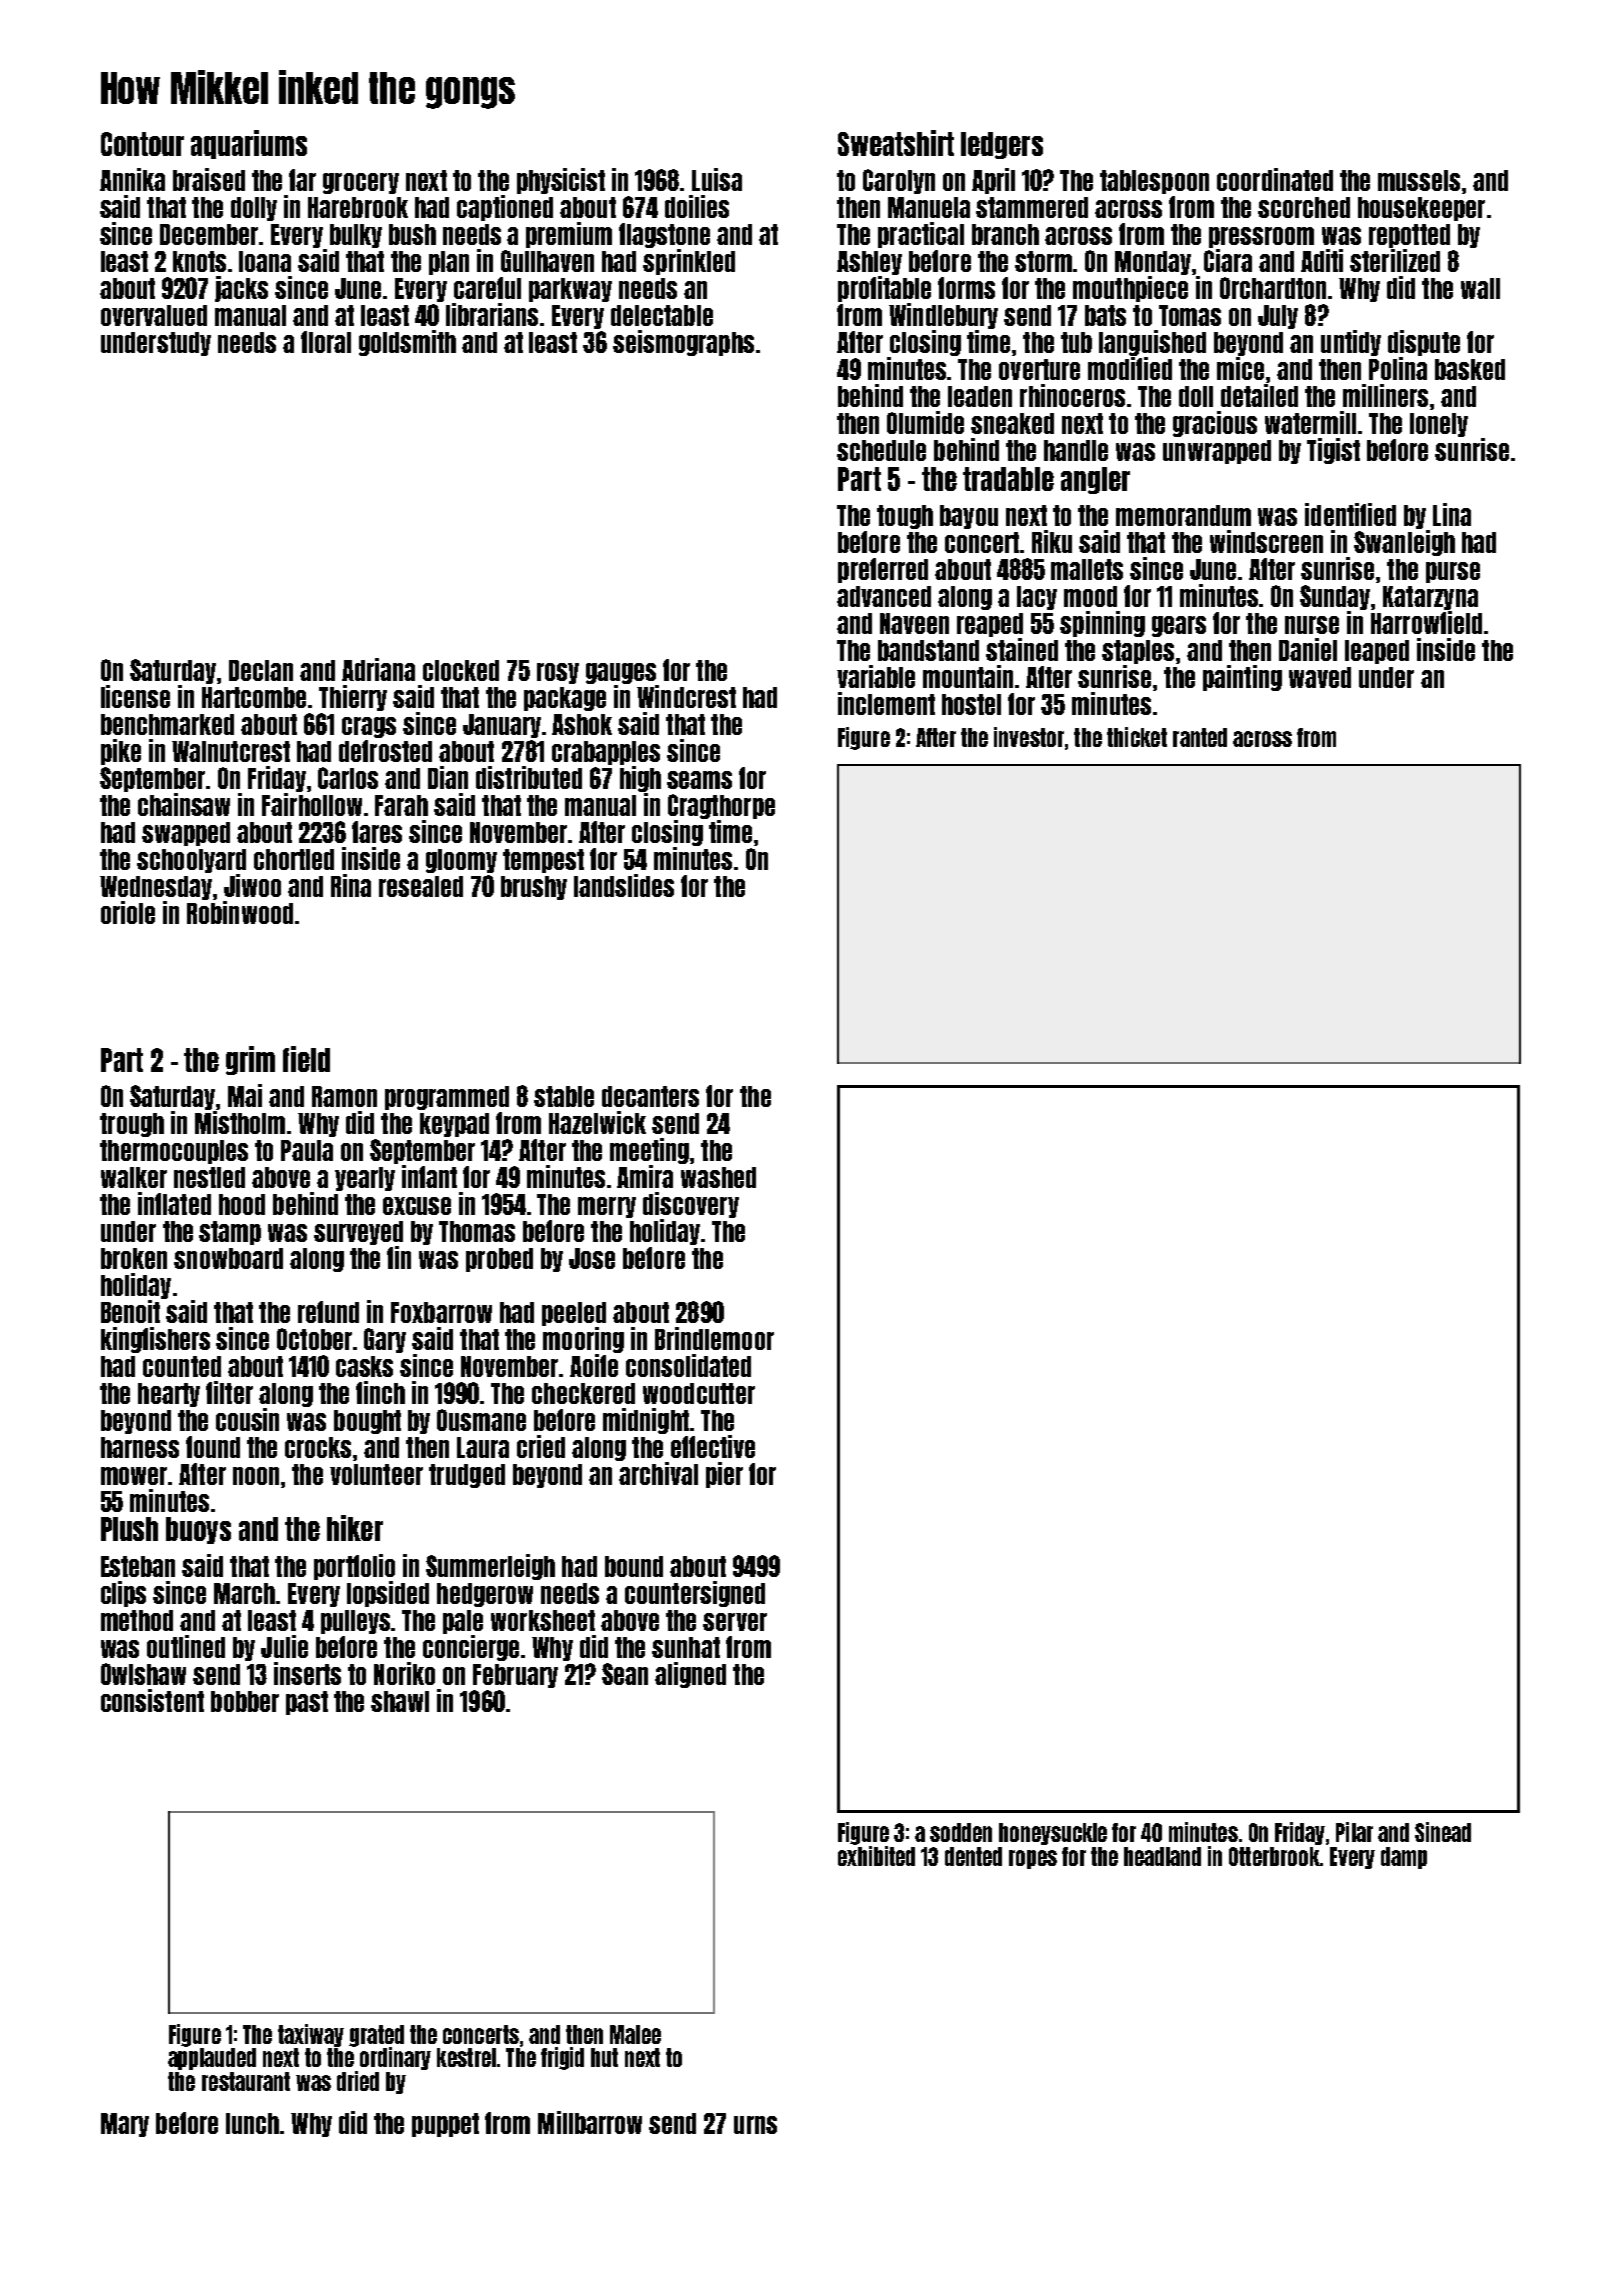 This image has width=1620, height=2292. Describe the element at coordinates (635, 2034) in the image. I see `Malee` at that location.
